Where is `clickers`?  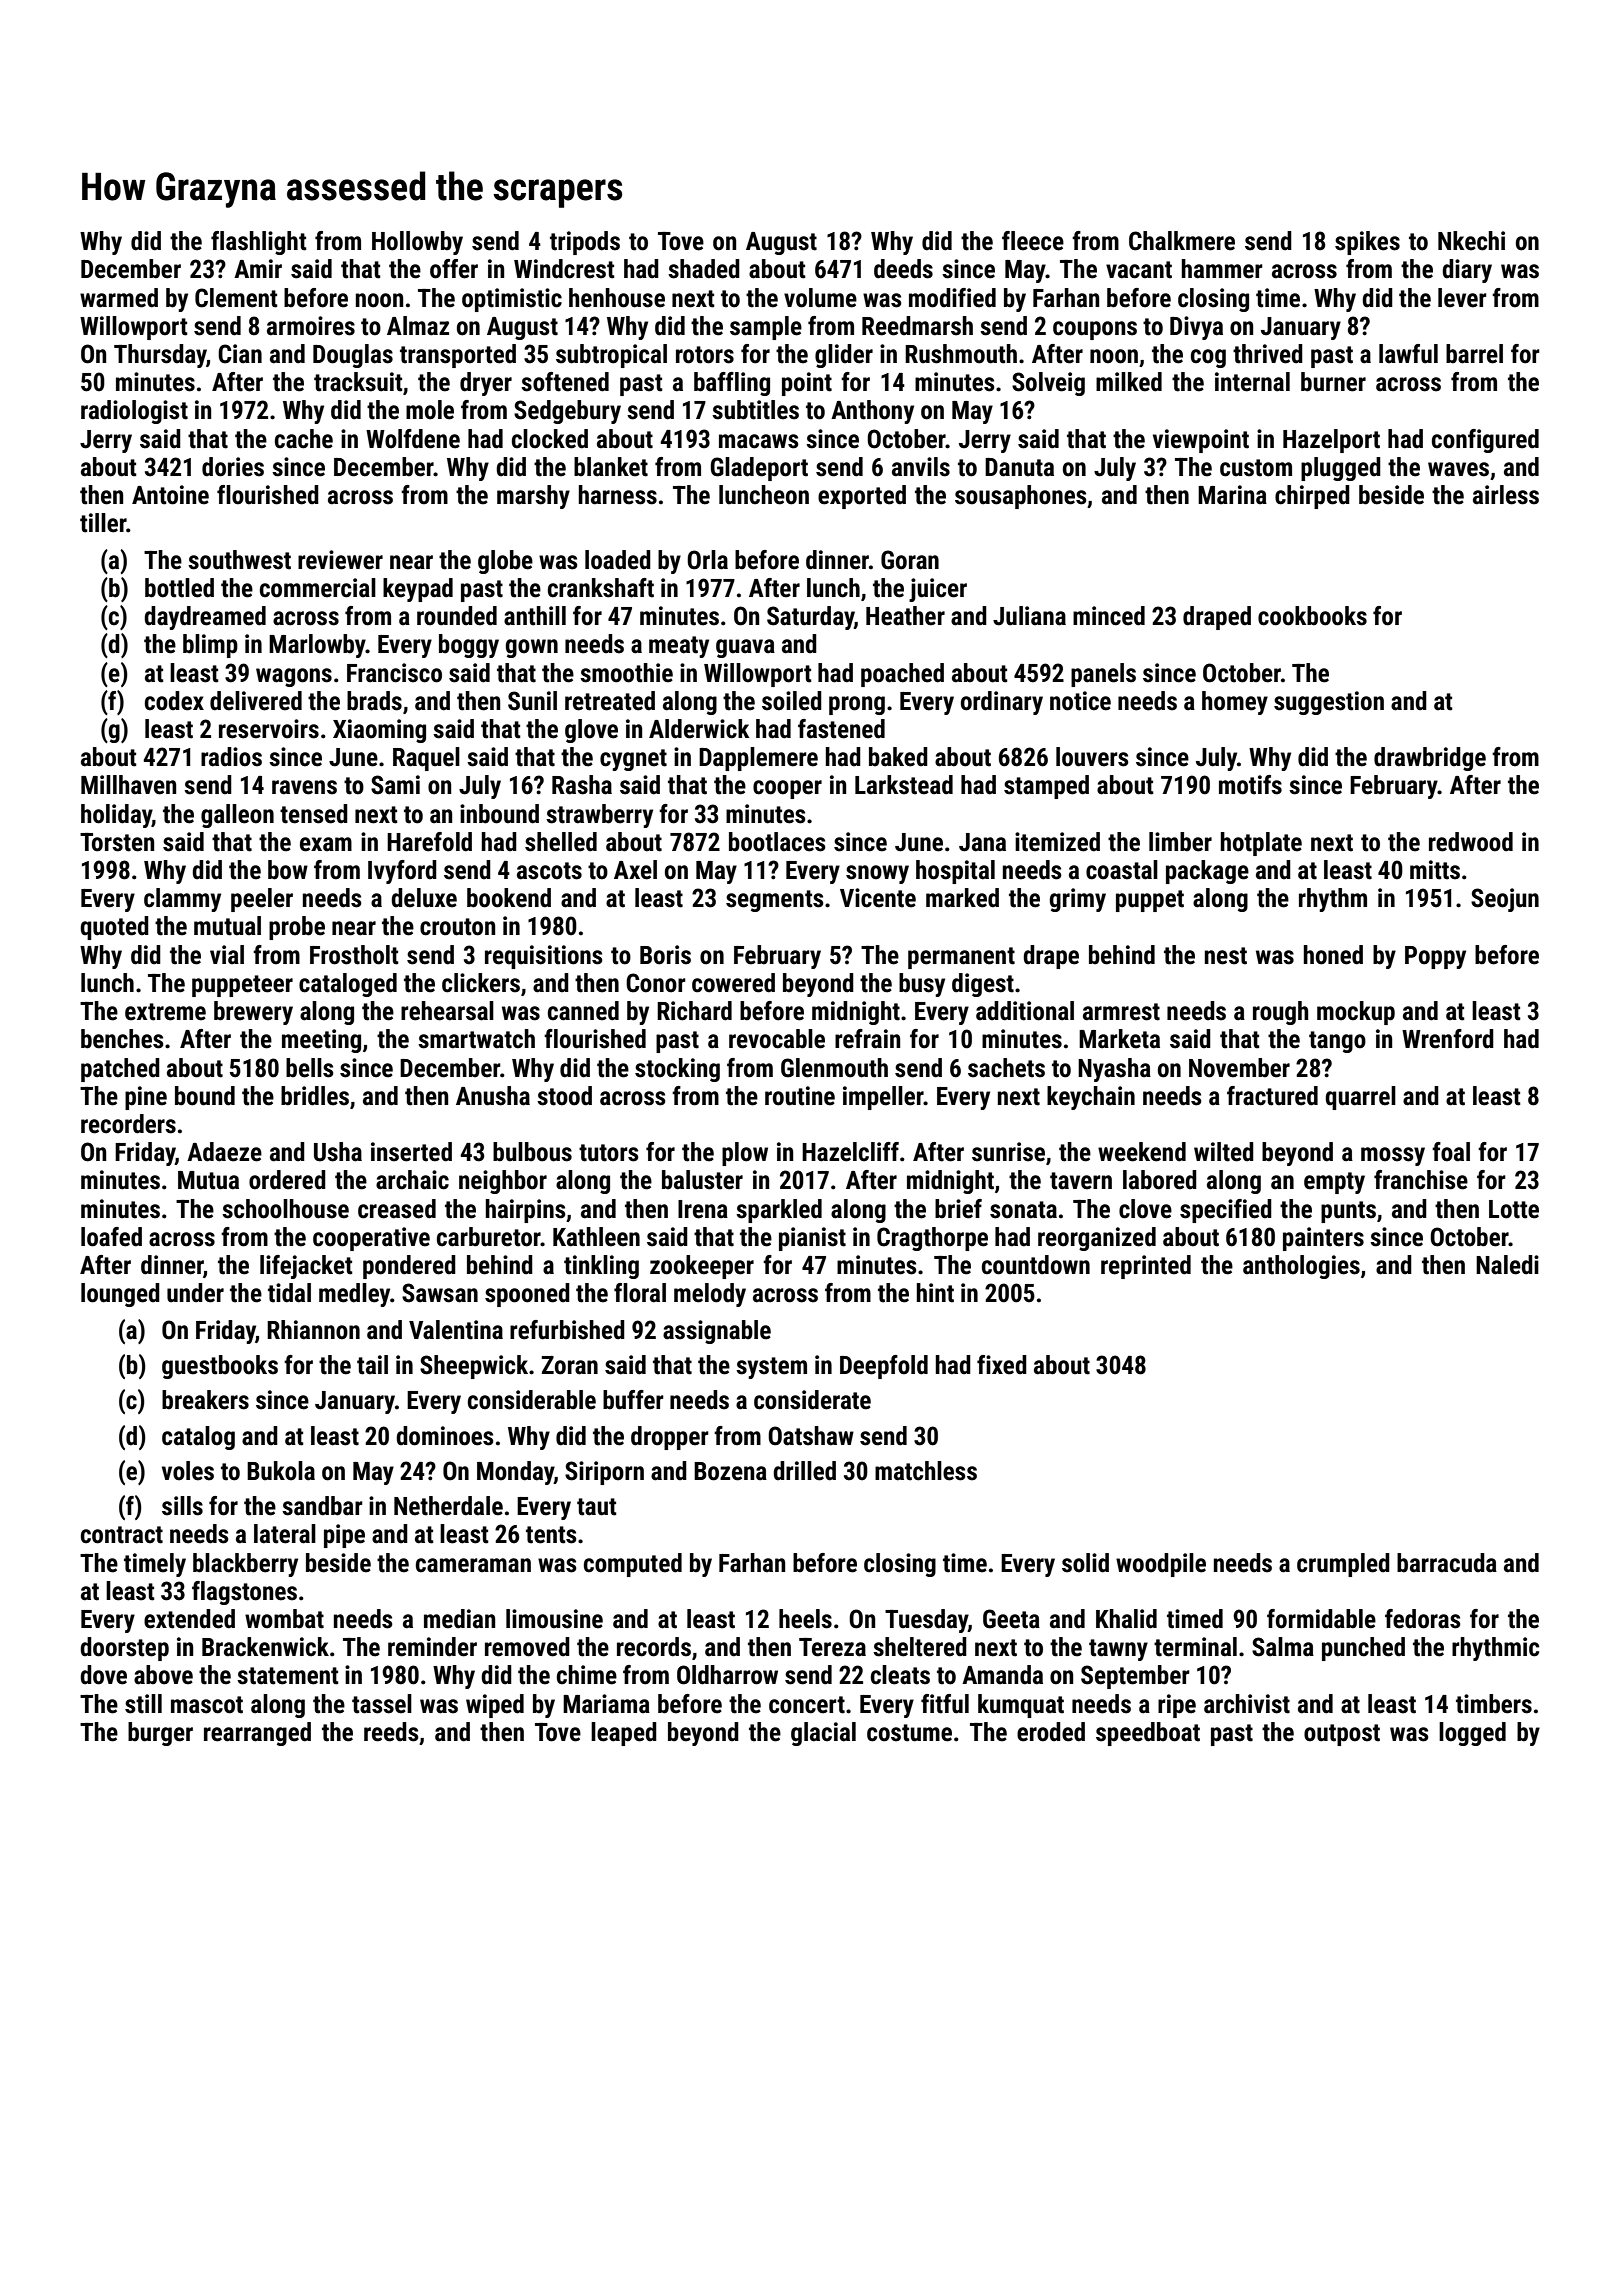 clickers is located at coordinates (481, 983).
